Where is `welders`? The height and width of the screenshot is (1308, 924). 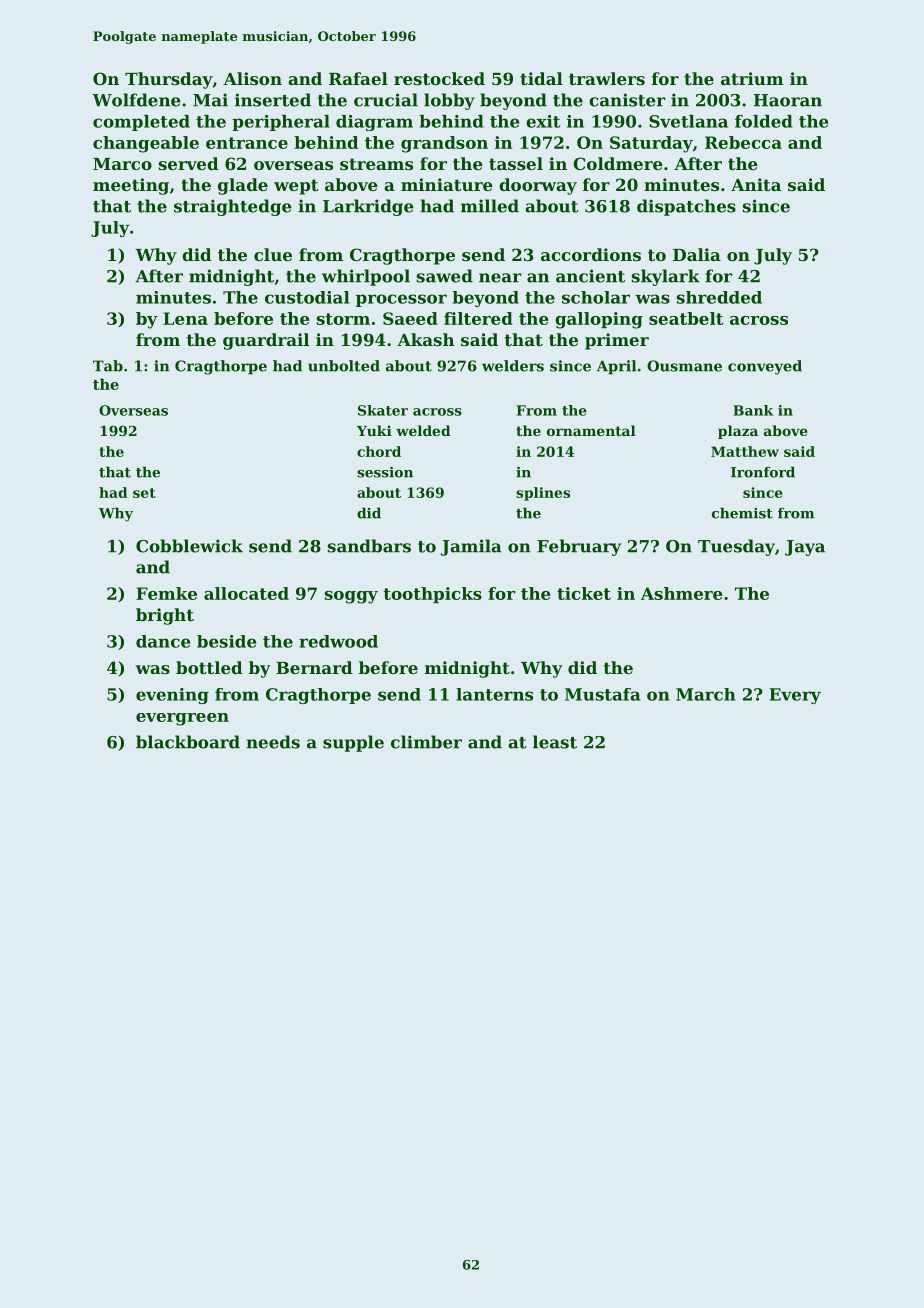
welders is located at coordinates (513, 366).
